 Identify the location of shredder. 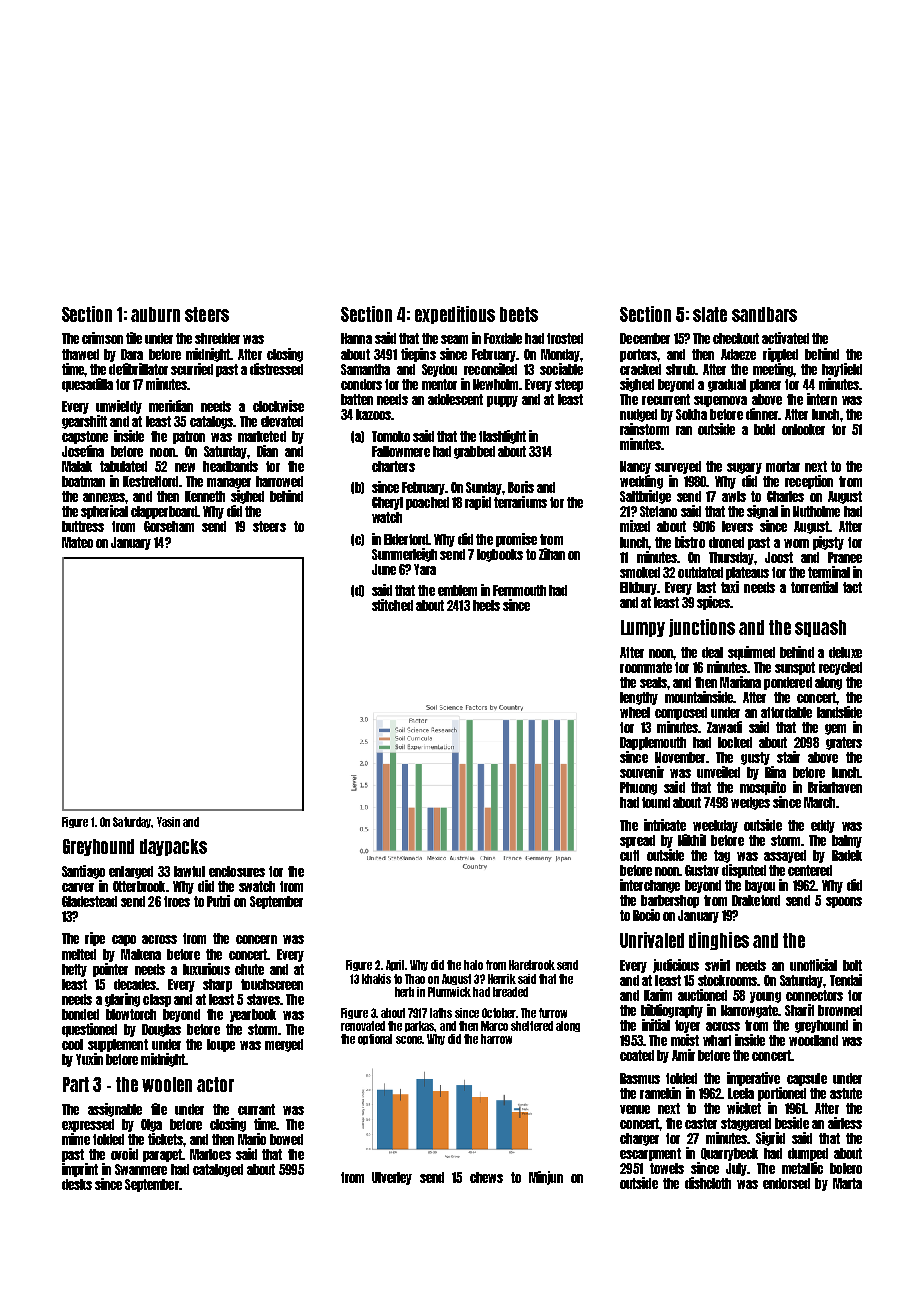
(217, 338).
